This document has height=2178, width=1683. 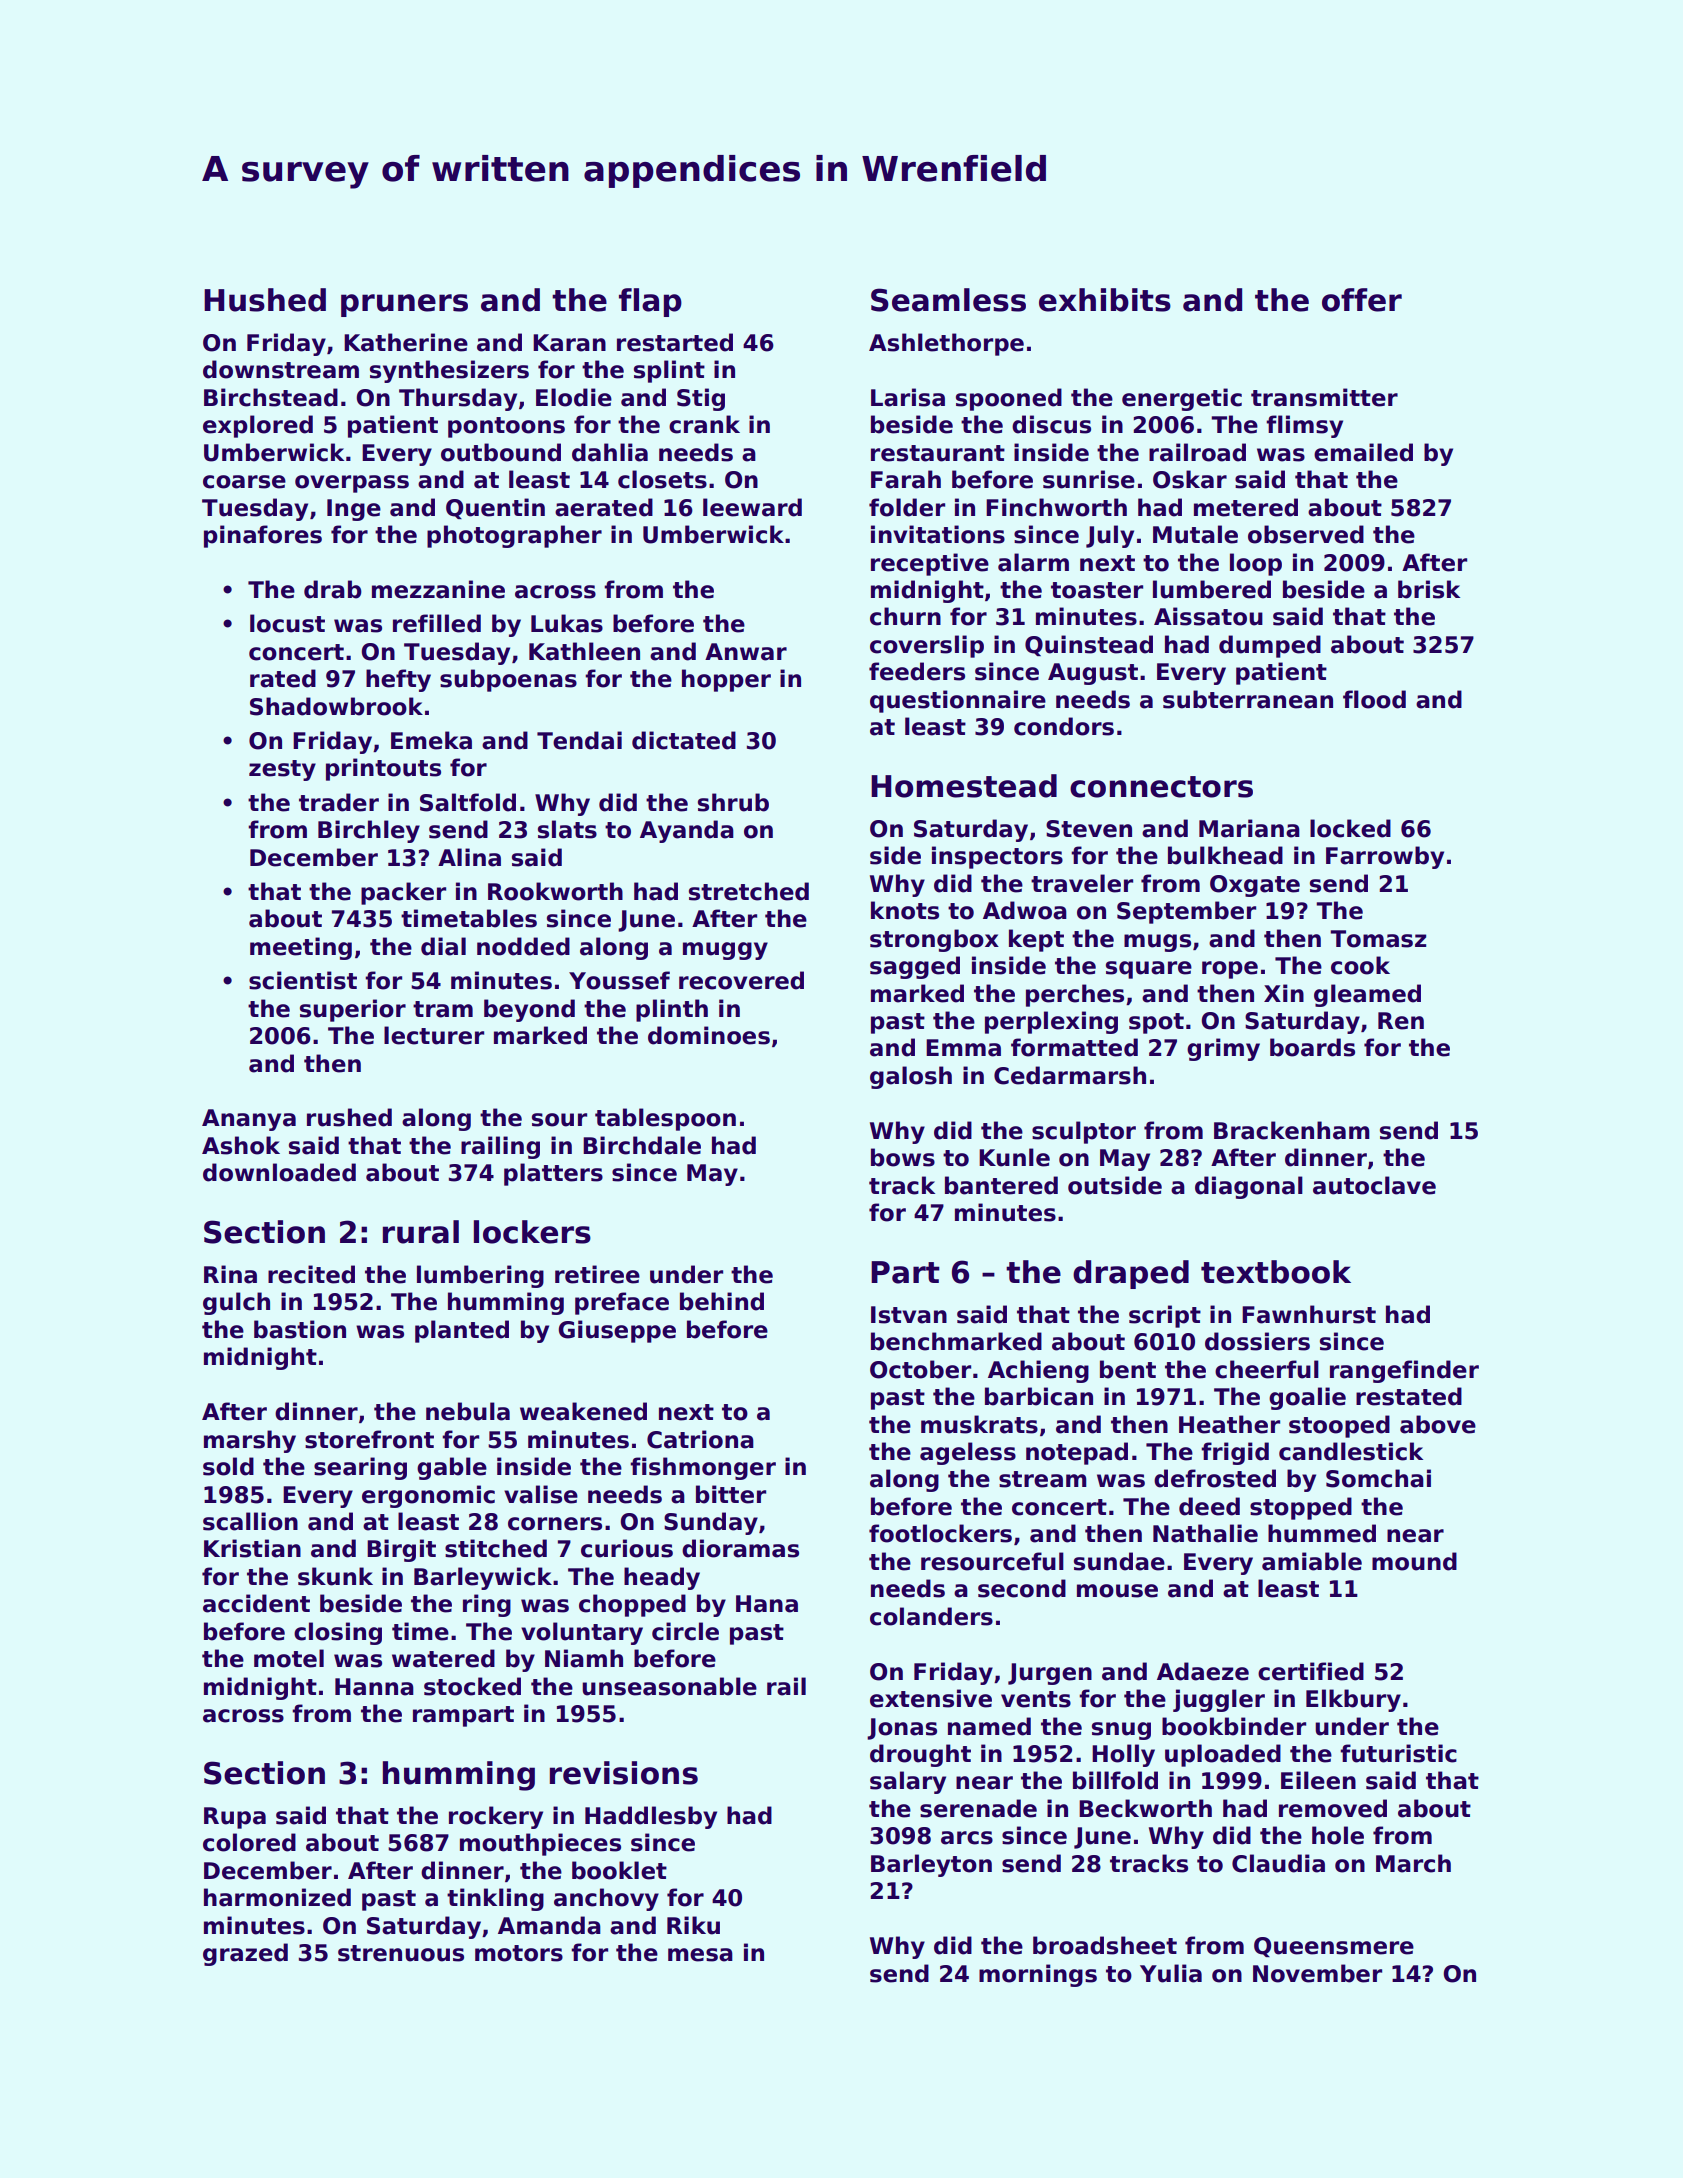 I want to click on brisk, so click(x=1429, y=589).
